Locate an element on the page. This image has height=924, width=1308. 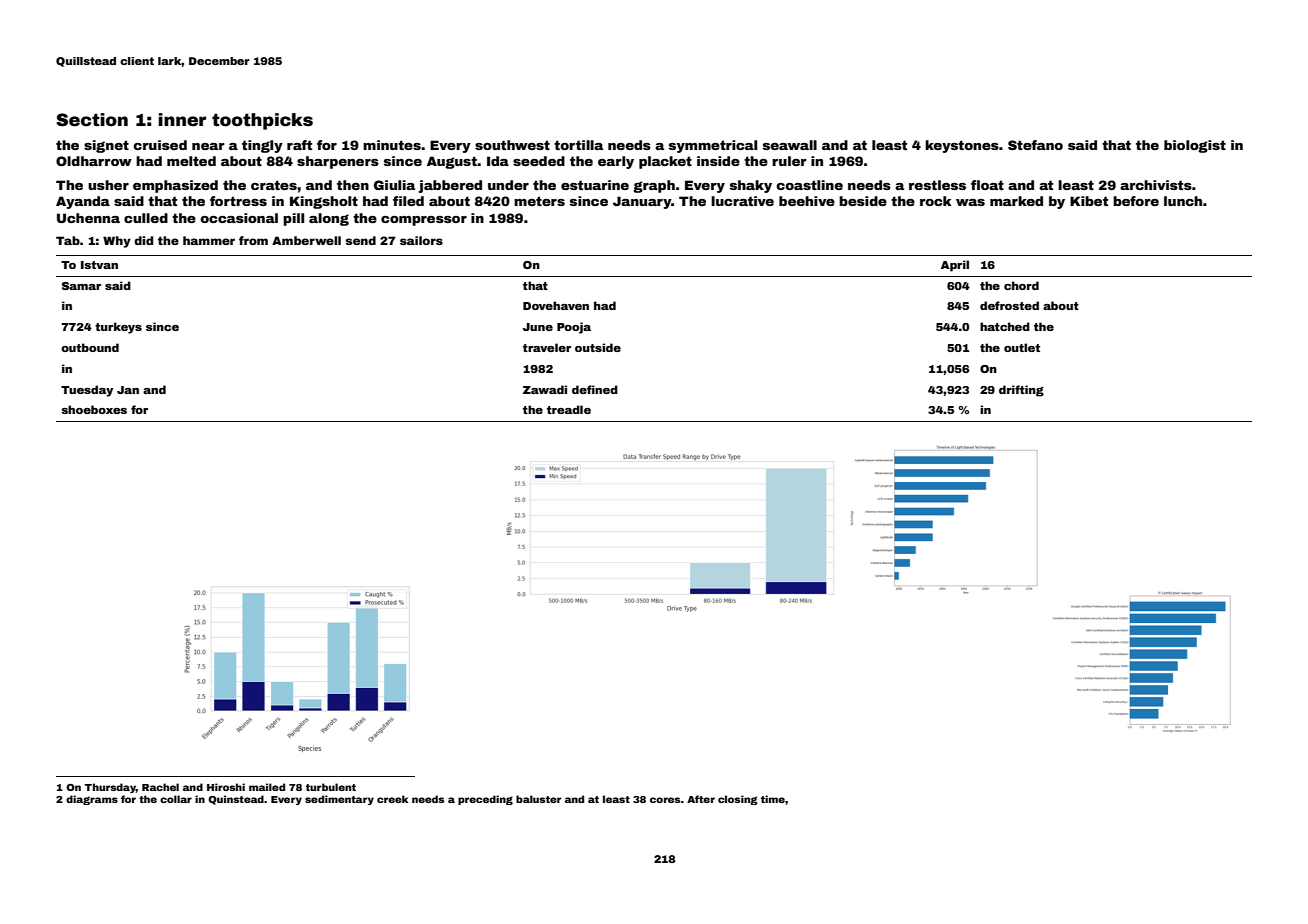
collar is located at coordinates (176, 799).
